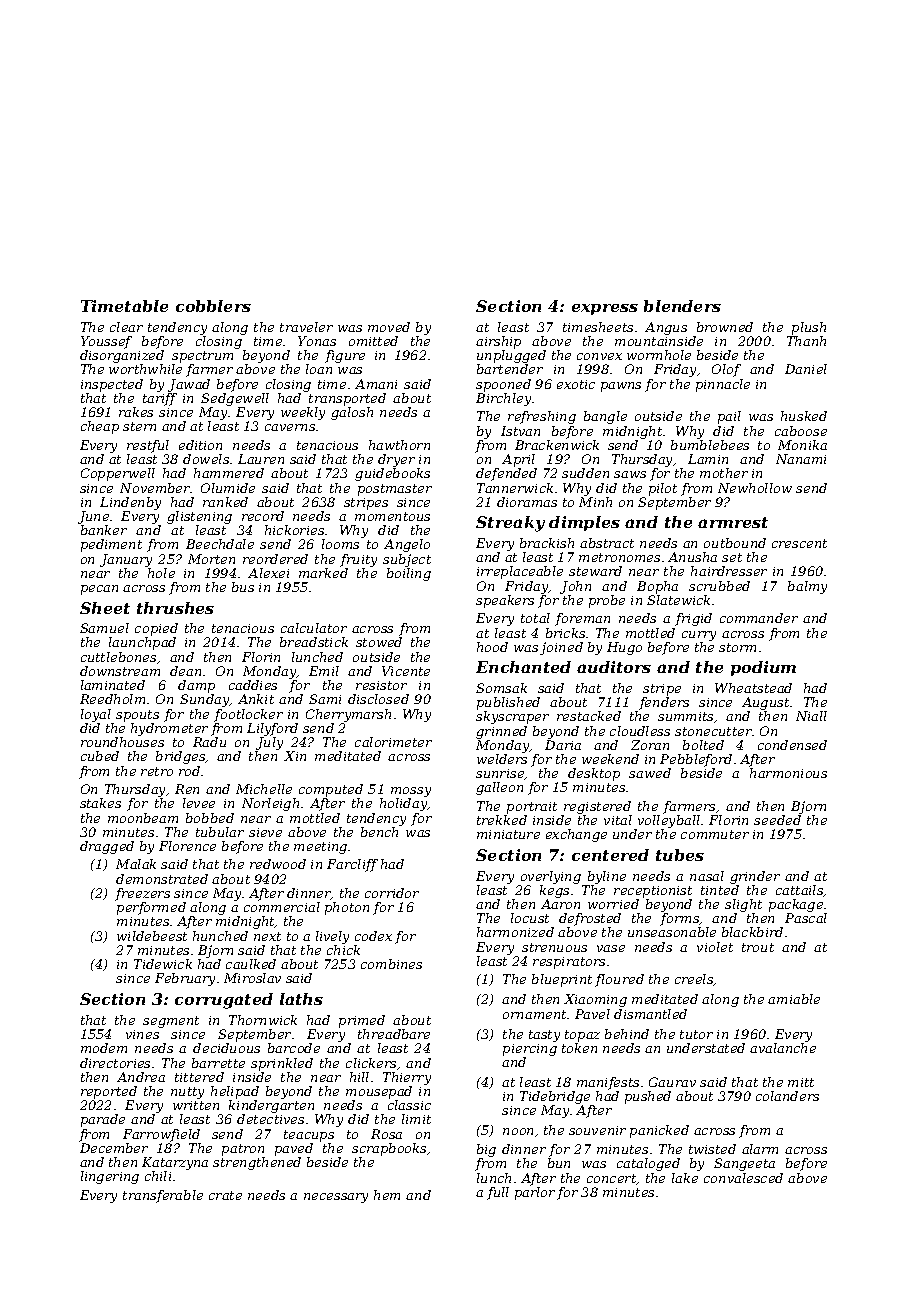  What do you see at coordinates (171, 1022) in the document?
I see `segment` at bounding box center [171, 1022].
